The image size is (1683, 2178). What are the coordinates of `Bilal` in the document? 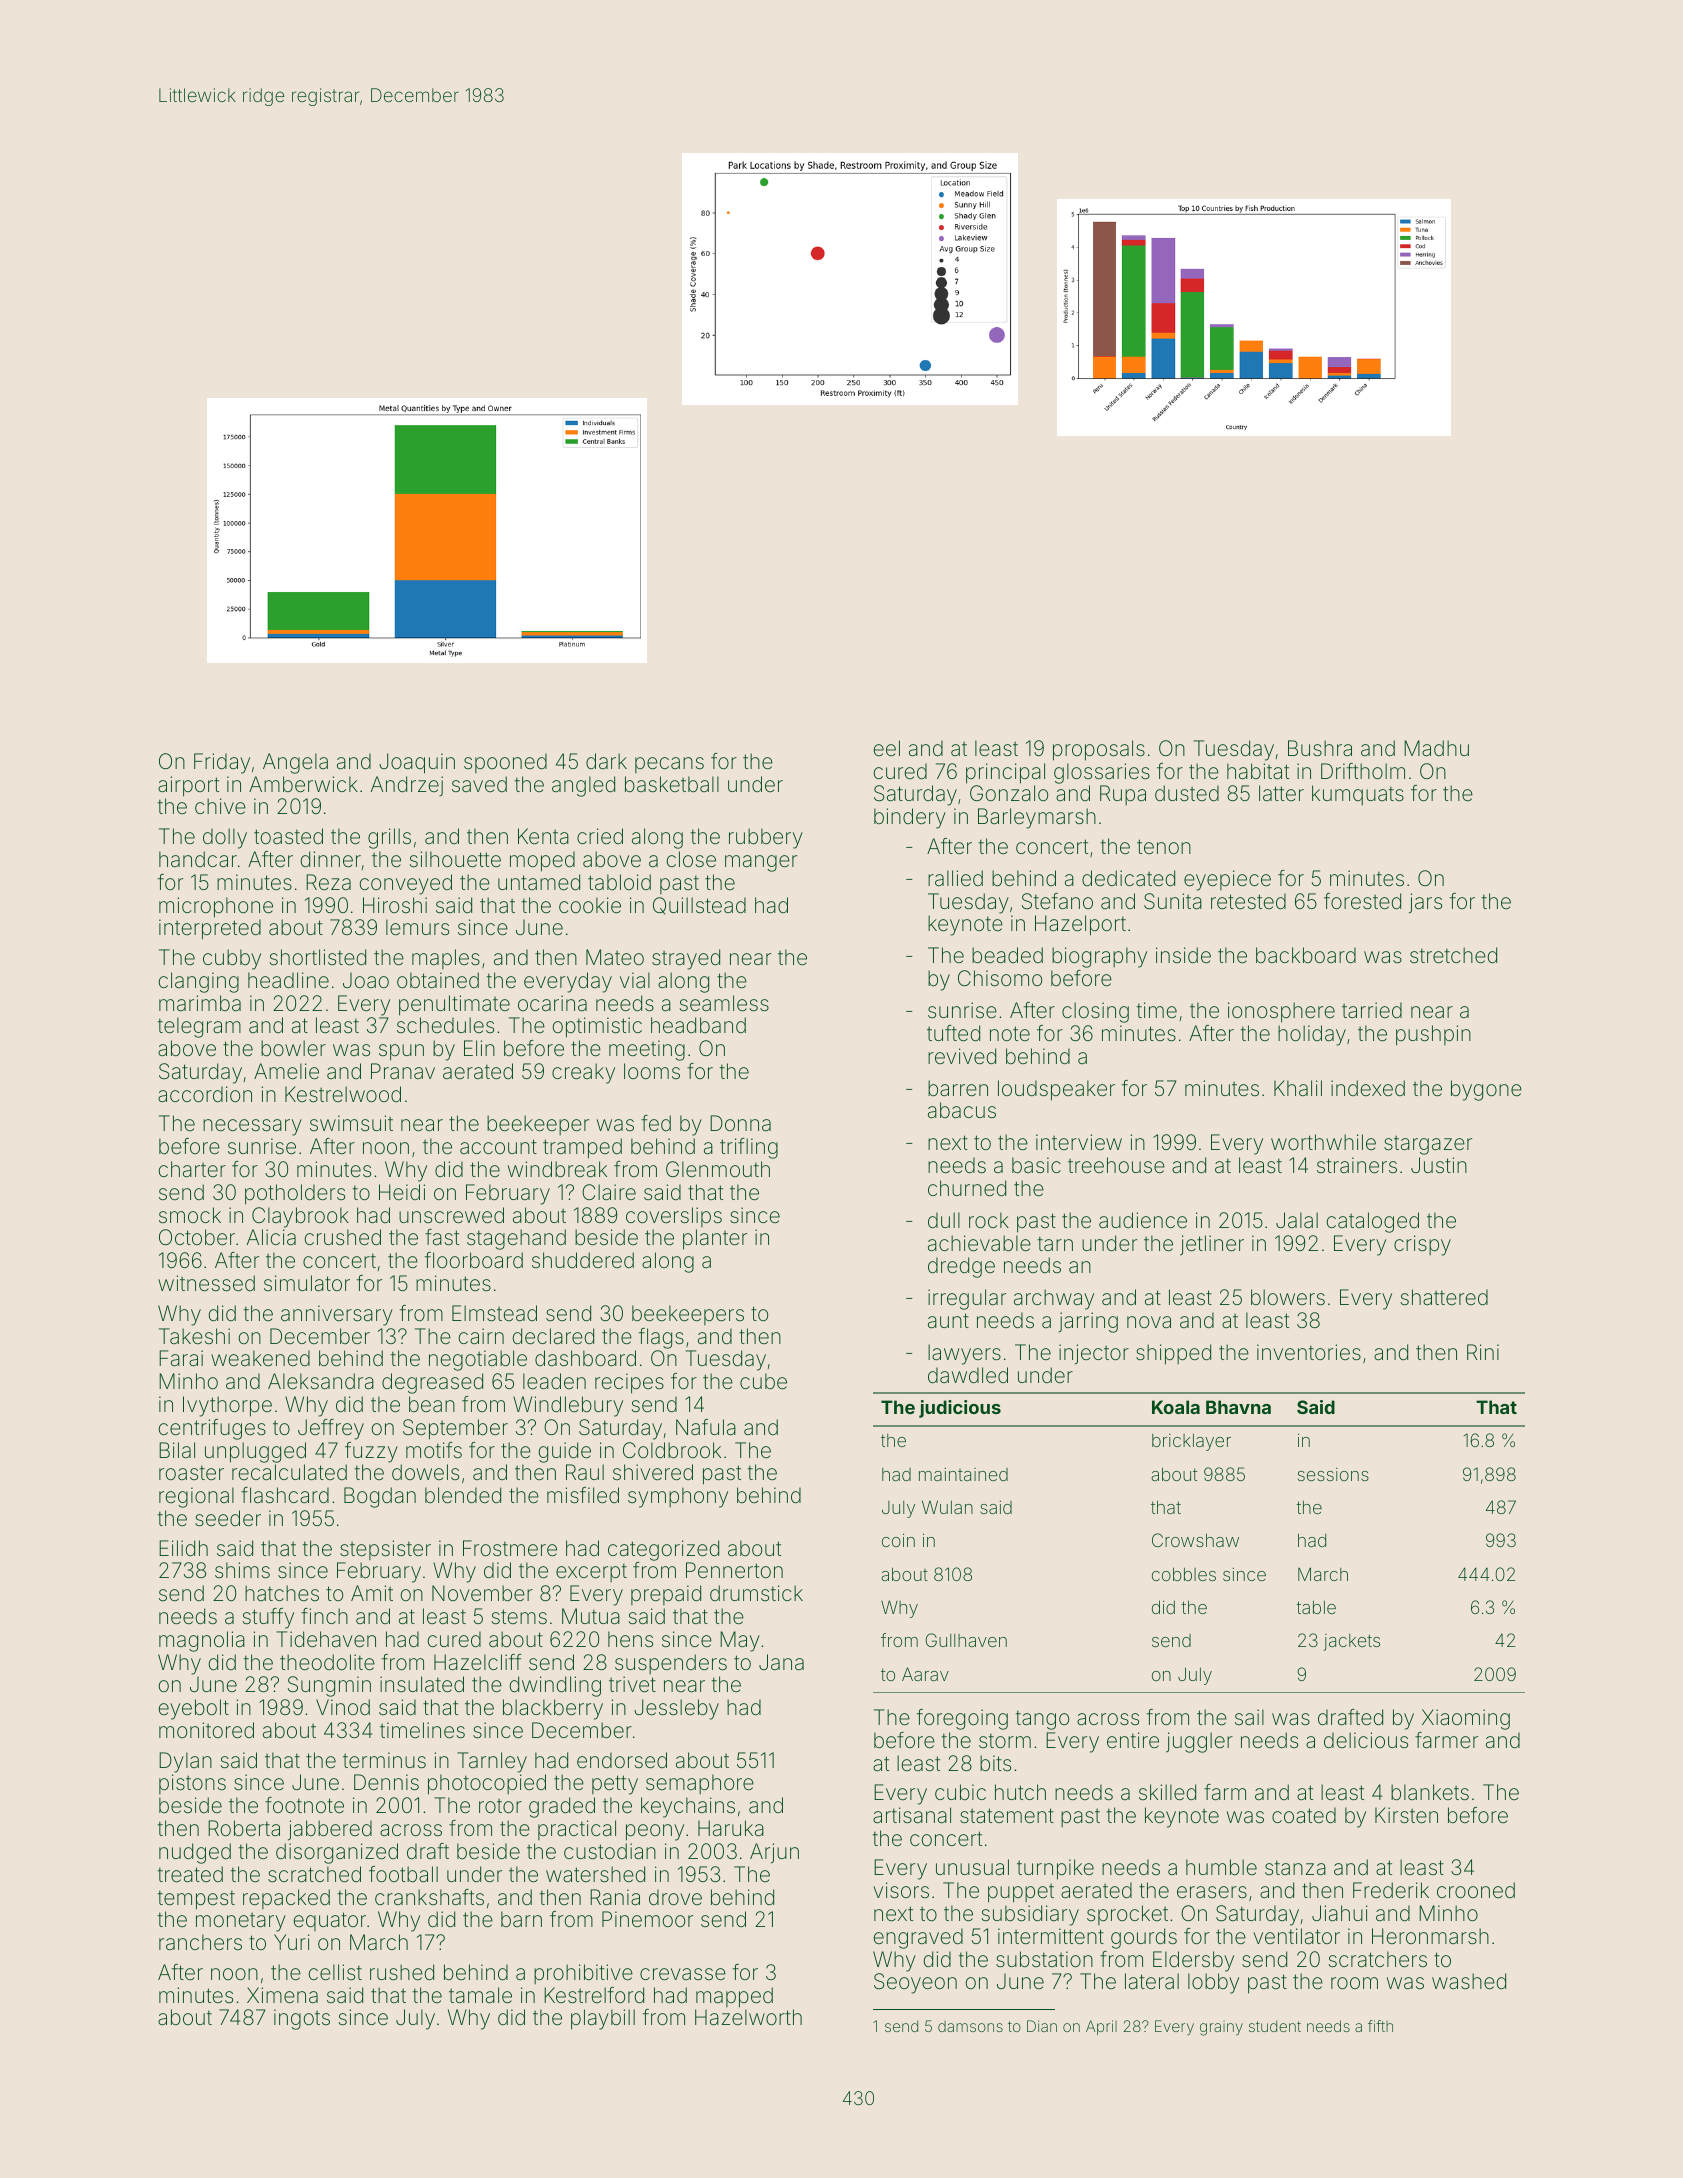 It's located at (177, 1450).
